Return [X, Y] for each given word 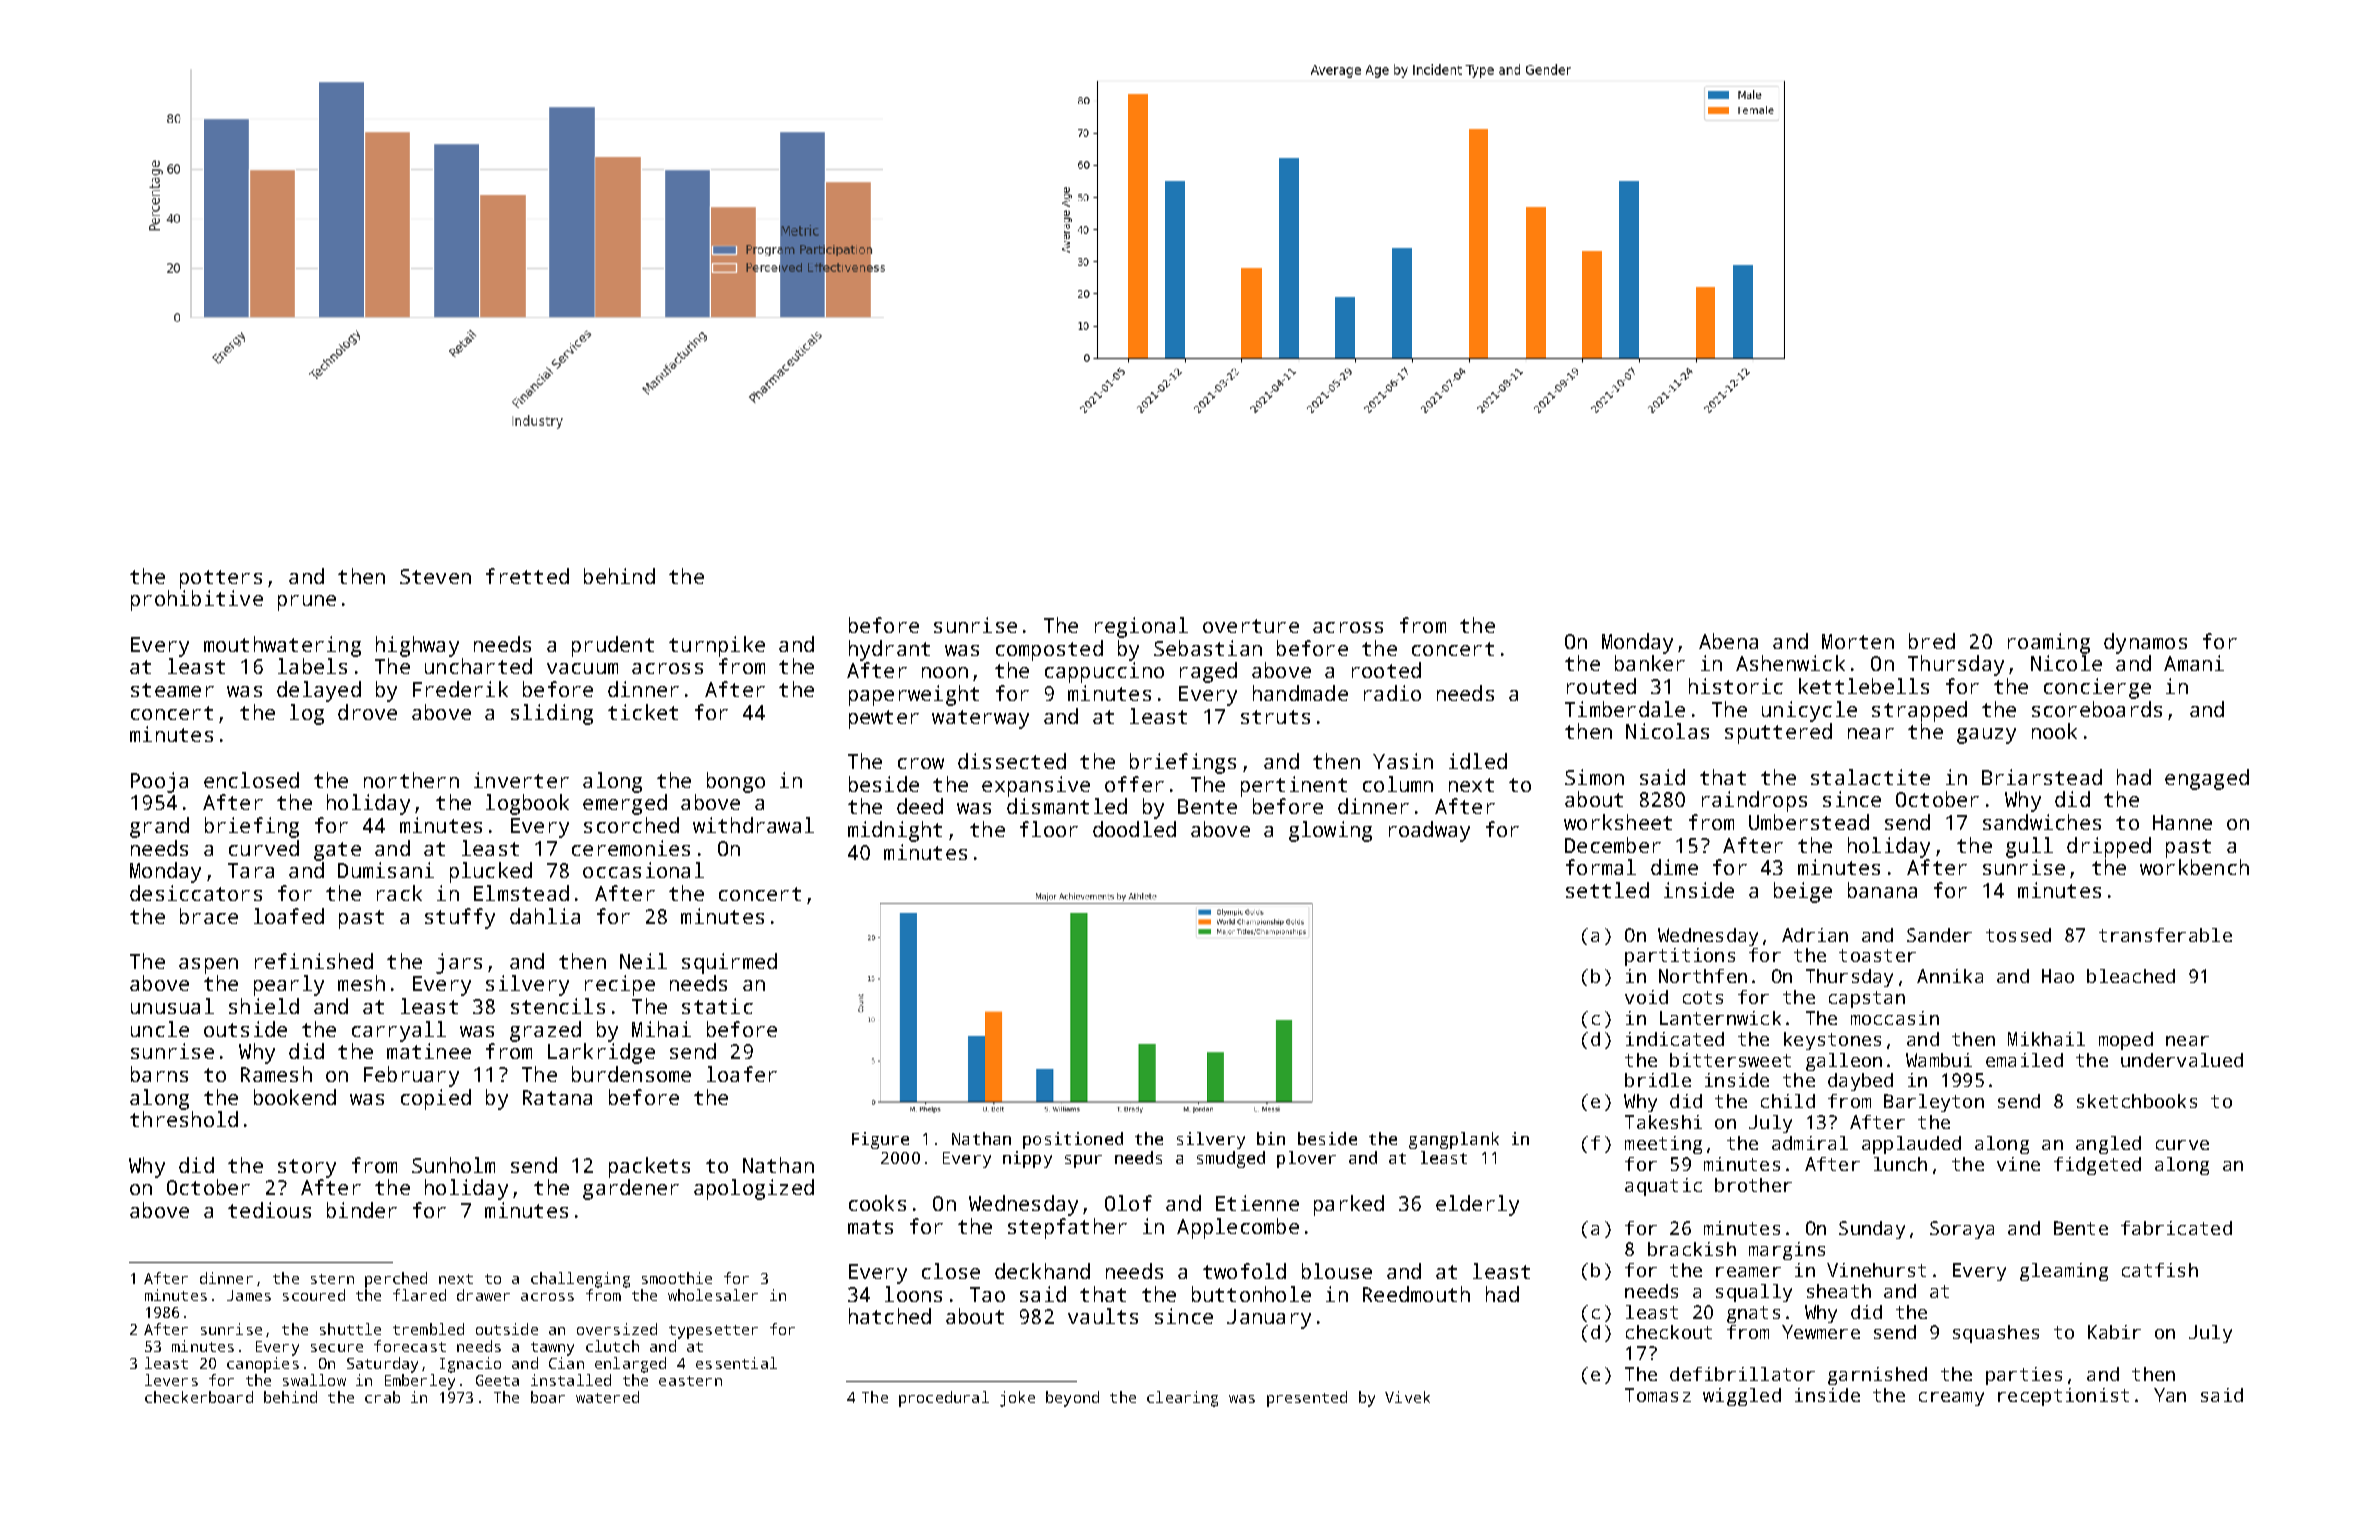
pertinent [1294, 786]
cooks [877, 1203]
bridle [1658, 1080]
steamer [172, 690]
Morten [1858, 641]
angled [2108, 1145]
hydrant [889, 650]
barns [159, 1074]
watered [607, 1397]
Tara [251, 870]
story [307, 1168]
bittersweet [1730, 1060]
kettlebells [1864, 686]
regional [1141, 627]
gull [2029, 847]
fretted [527, 576]
